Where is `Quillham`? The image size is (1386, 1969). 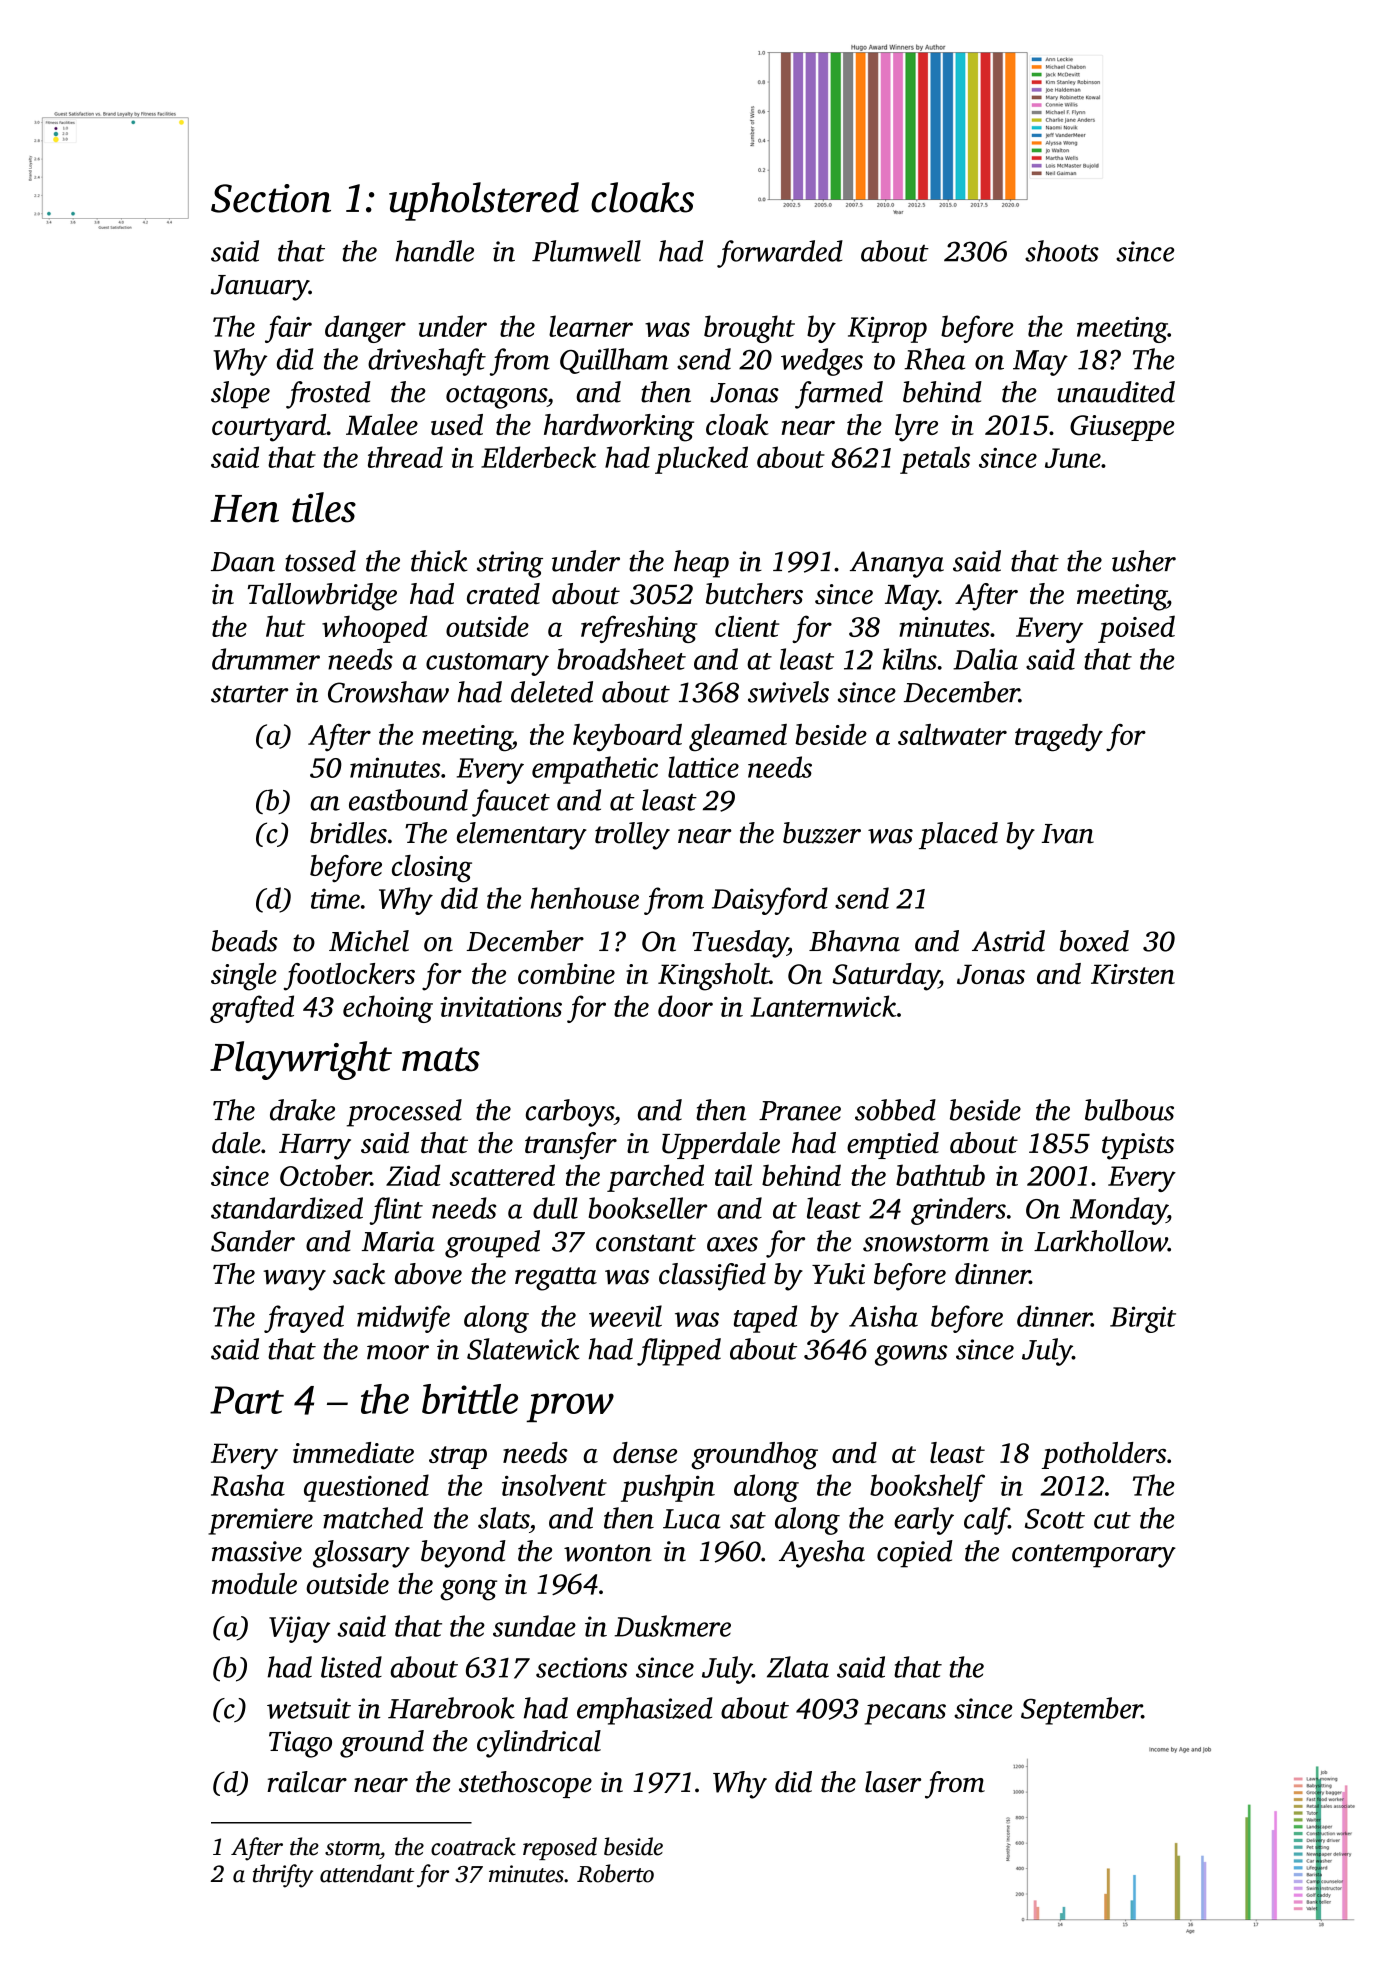
Quillham is located at coordinates (614, 361).
